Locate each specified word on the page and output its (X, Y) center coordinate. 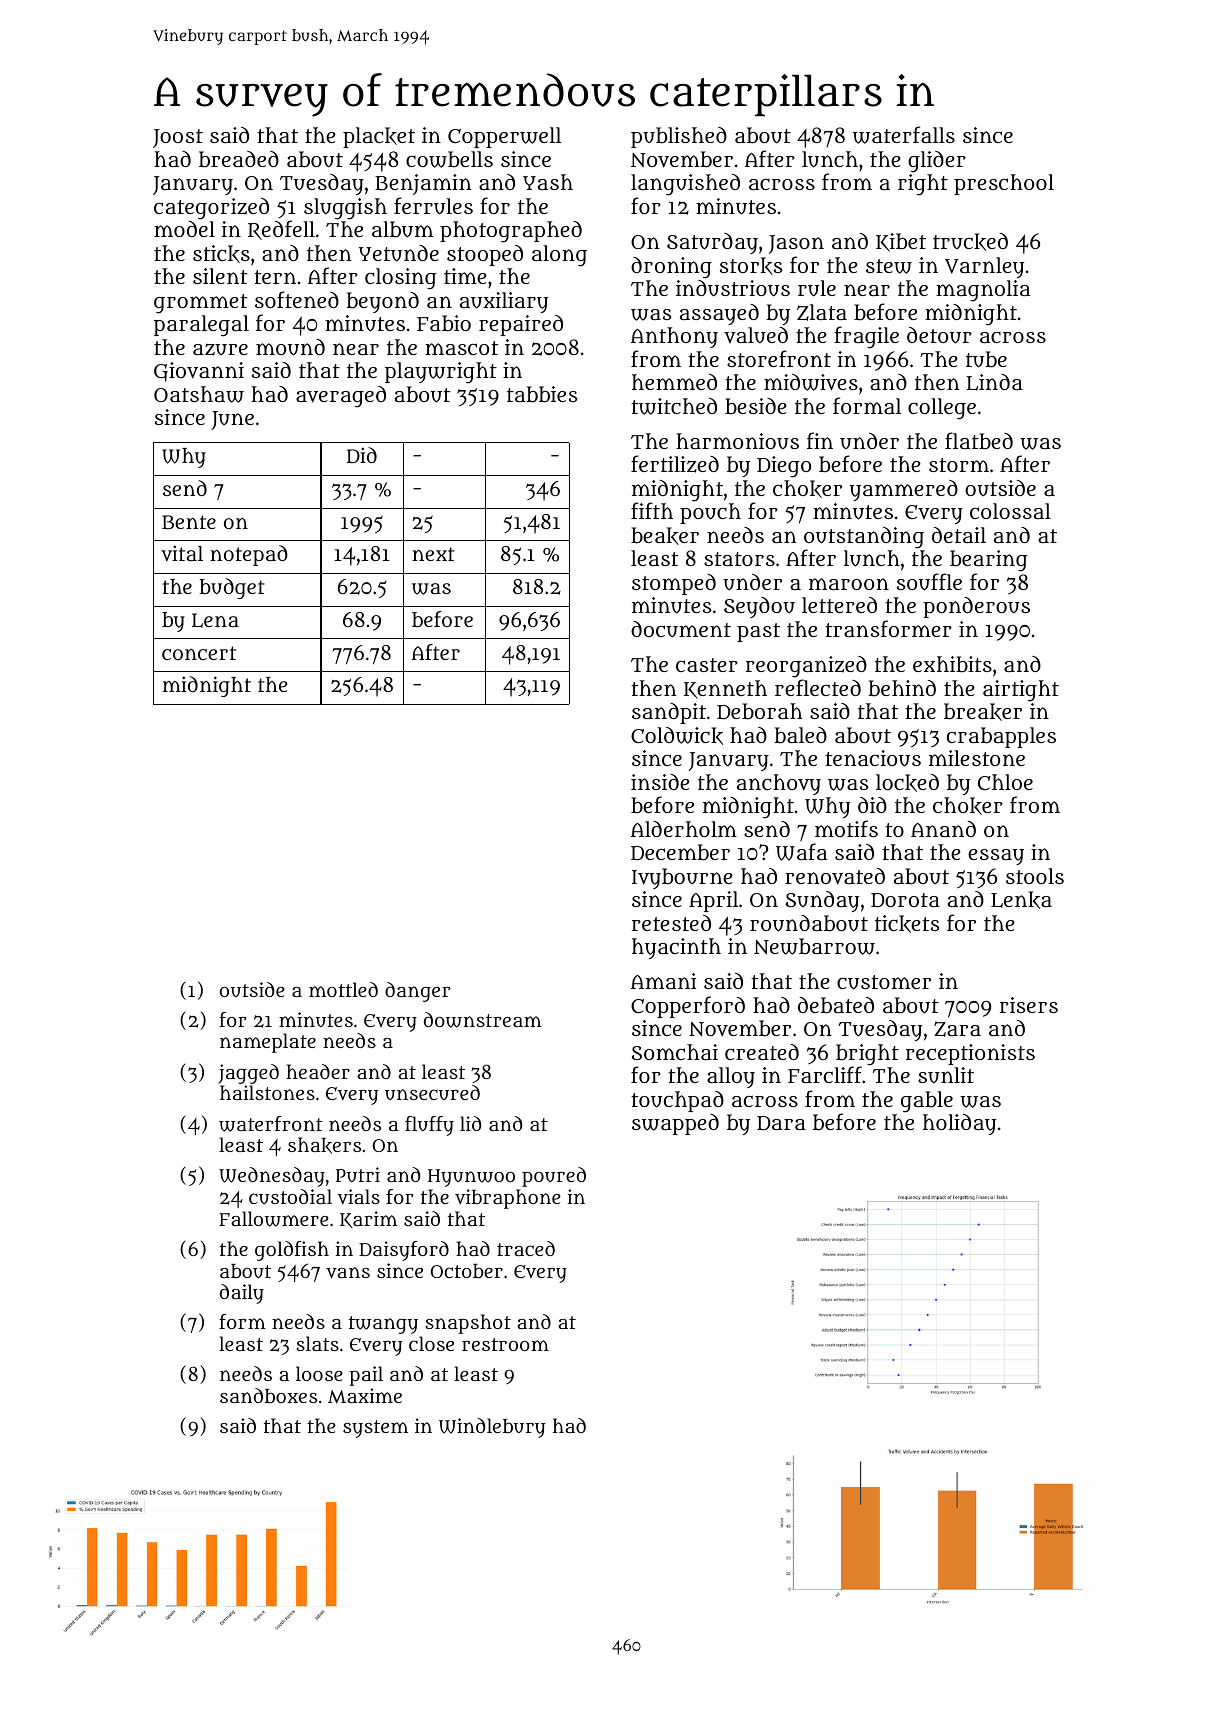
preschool (1004, 184)
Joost (178, 138)
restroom (505, 1344)
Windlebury (492, 1428)
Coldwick (677, 736)
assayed (719, 314)
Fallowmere (274, 1219)
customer (884, 982)
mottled (343, 989)
